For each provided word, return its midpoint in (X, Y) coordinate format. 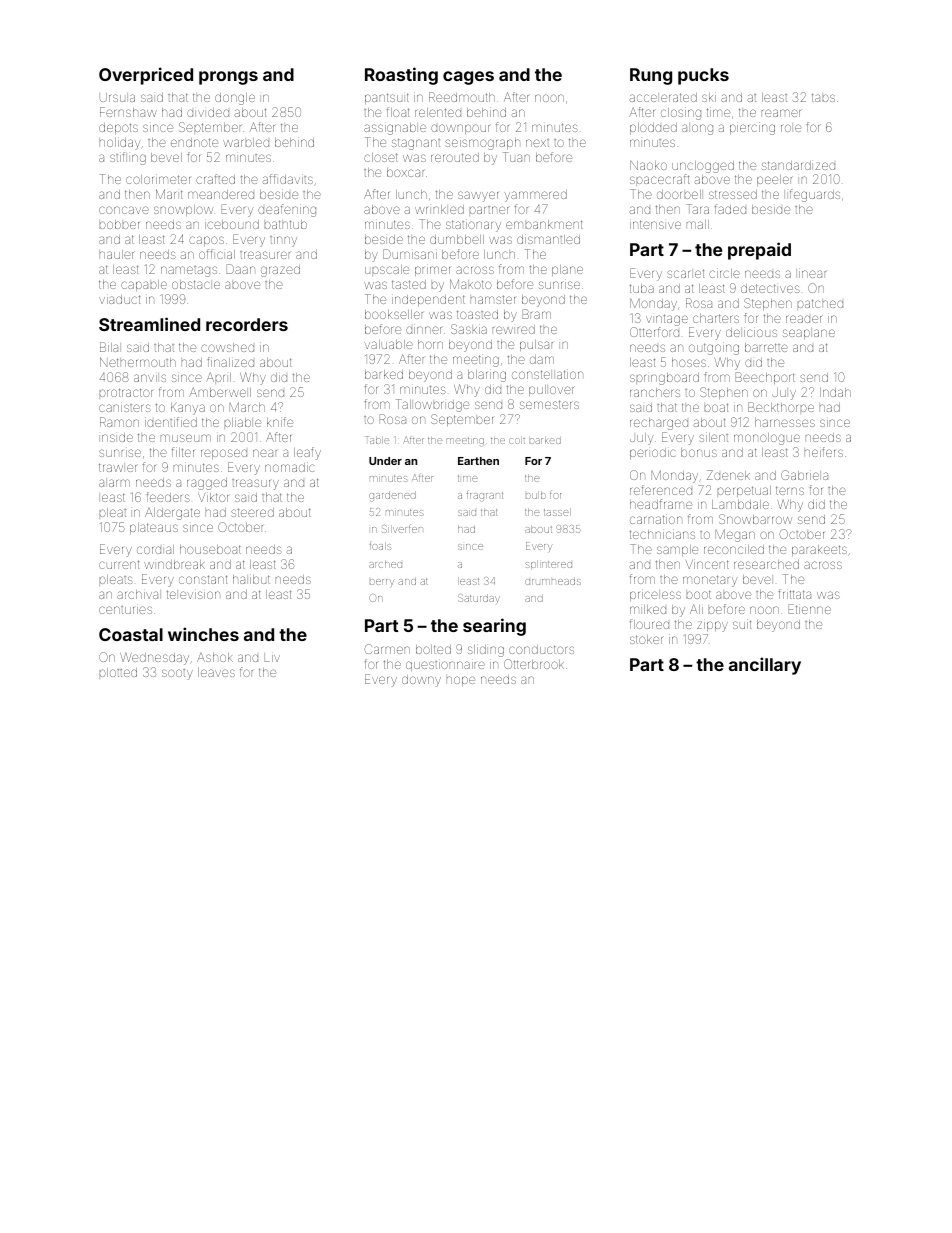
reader (804, 319)
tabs (823, 97)
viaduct (119, 299)
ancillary (765, 666)
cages (468, 78)
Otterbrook (534, 664)
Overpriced (146, 76)
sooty (177, 674)
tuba (642, 288)
